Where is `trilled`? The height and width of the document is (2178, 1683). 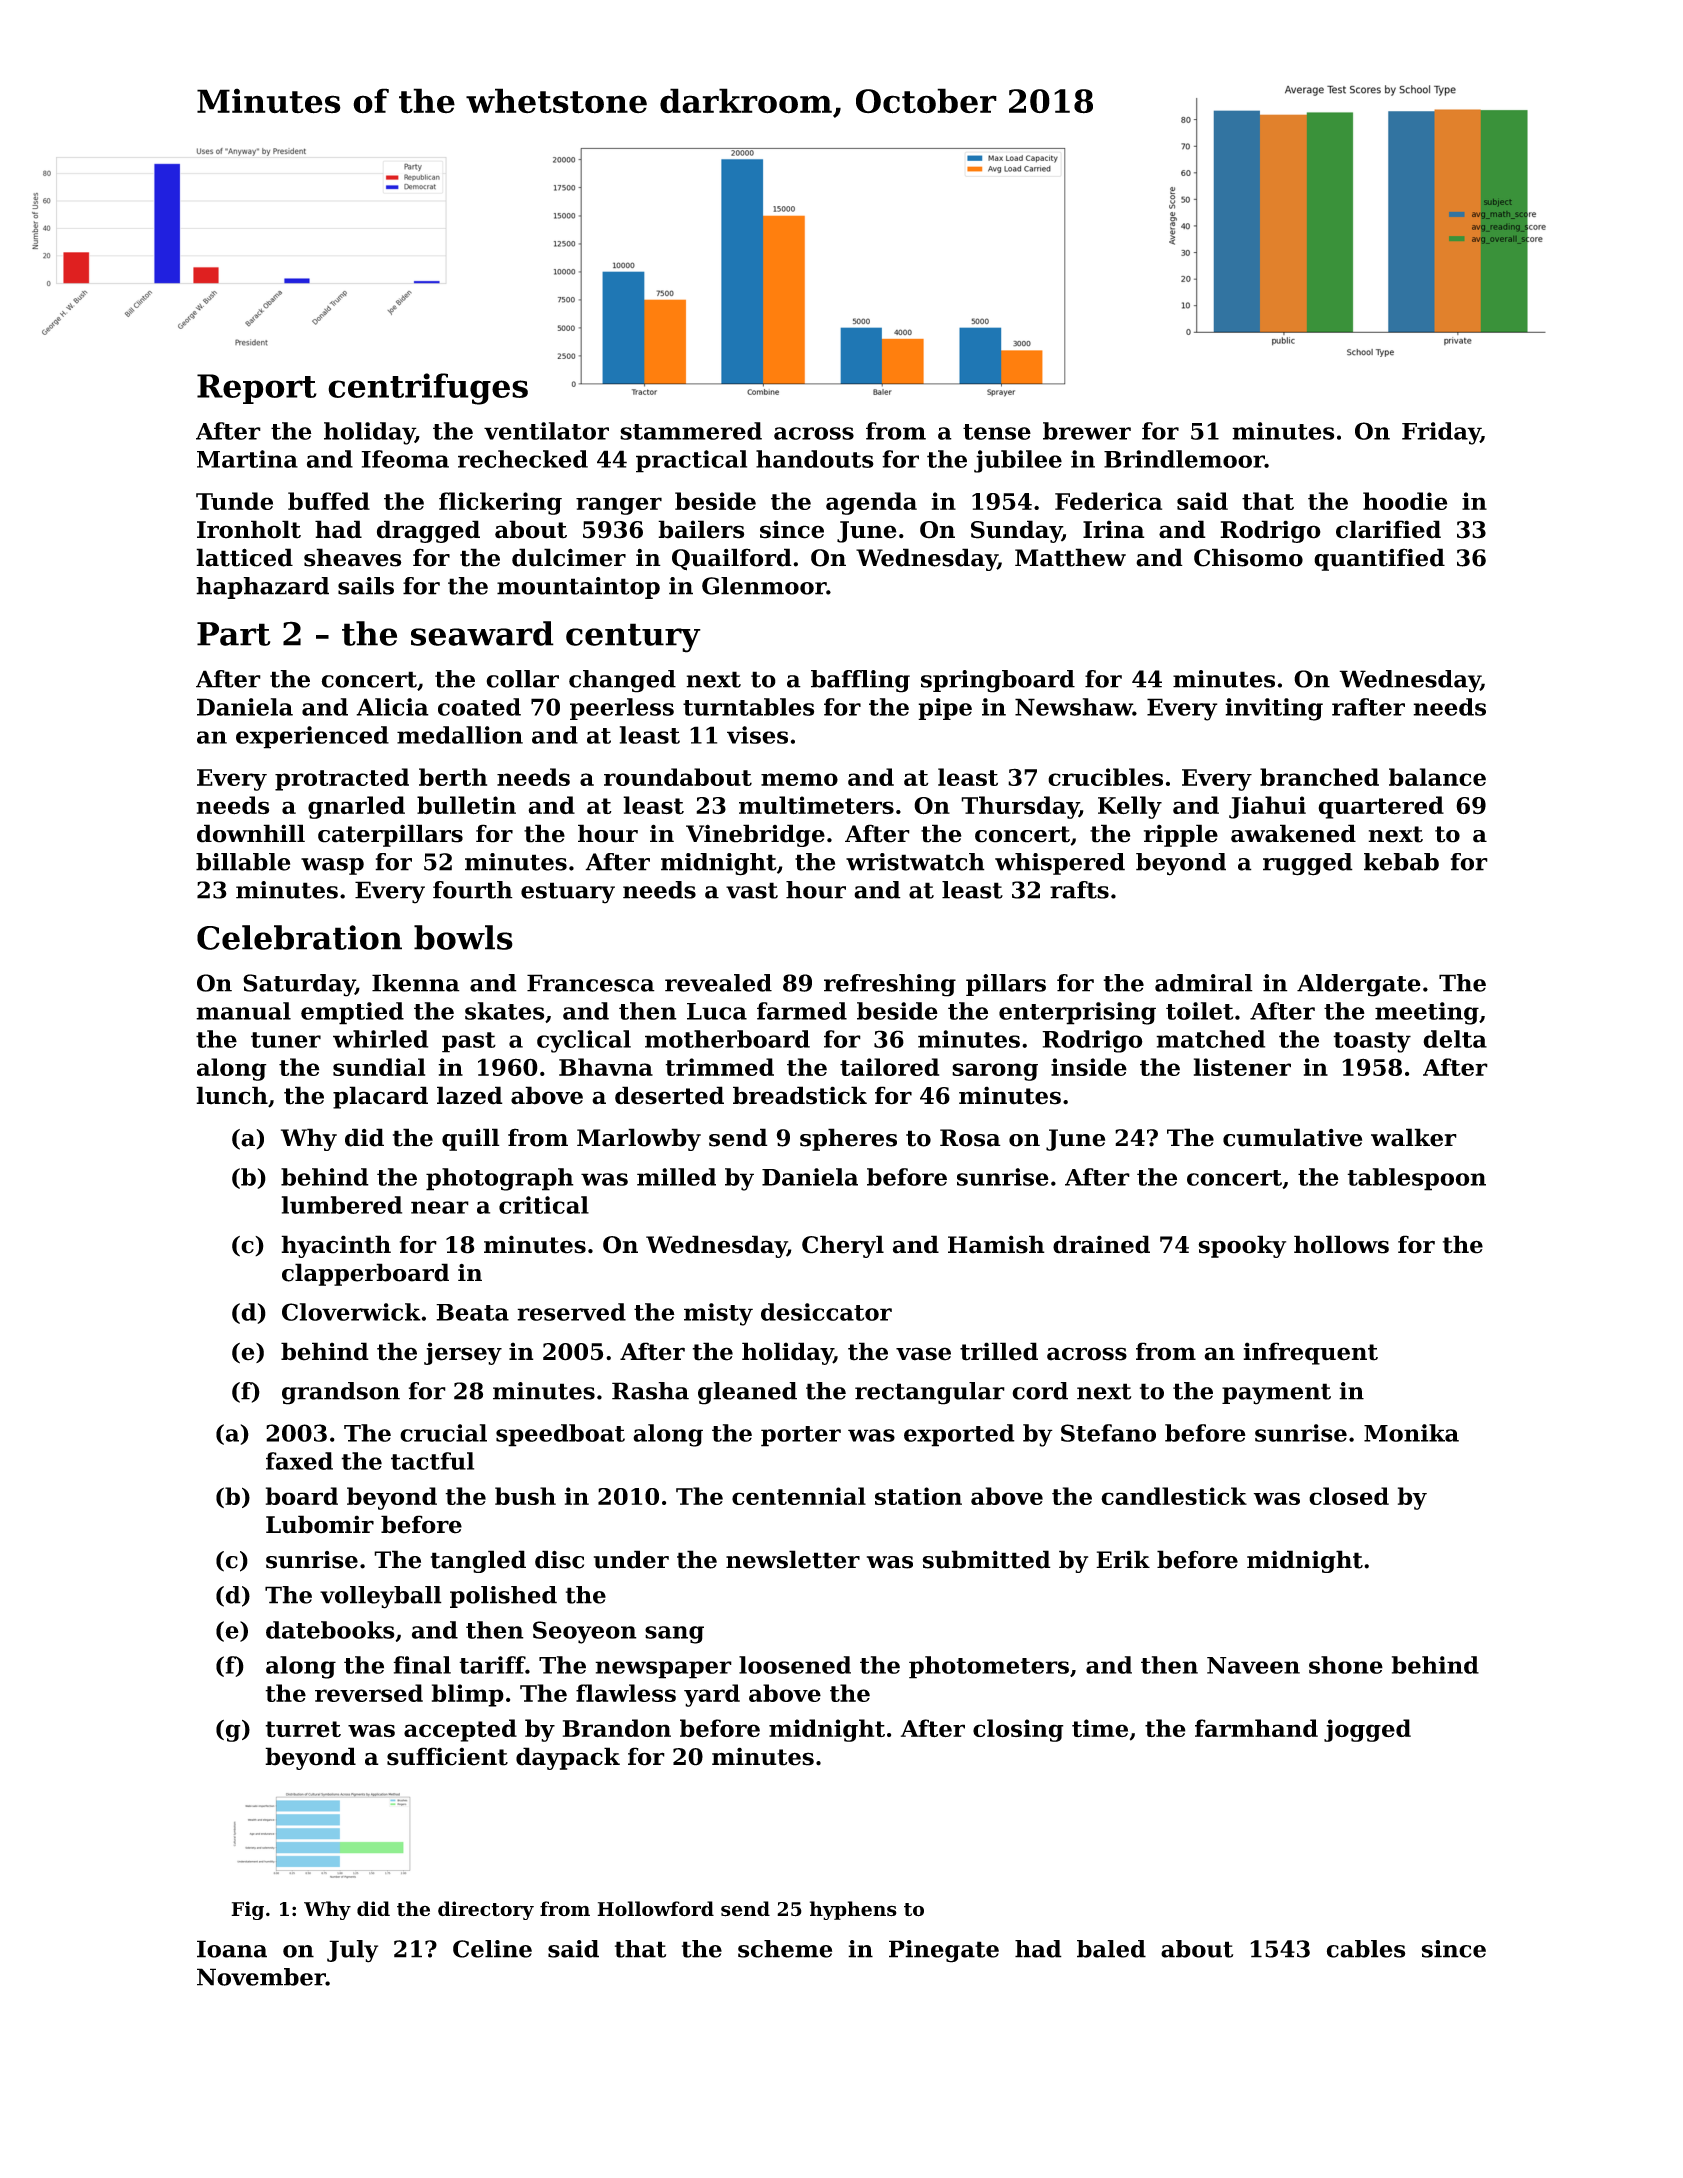 trilled is located at coordinates (999, 1351).
